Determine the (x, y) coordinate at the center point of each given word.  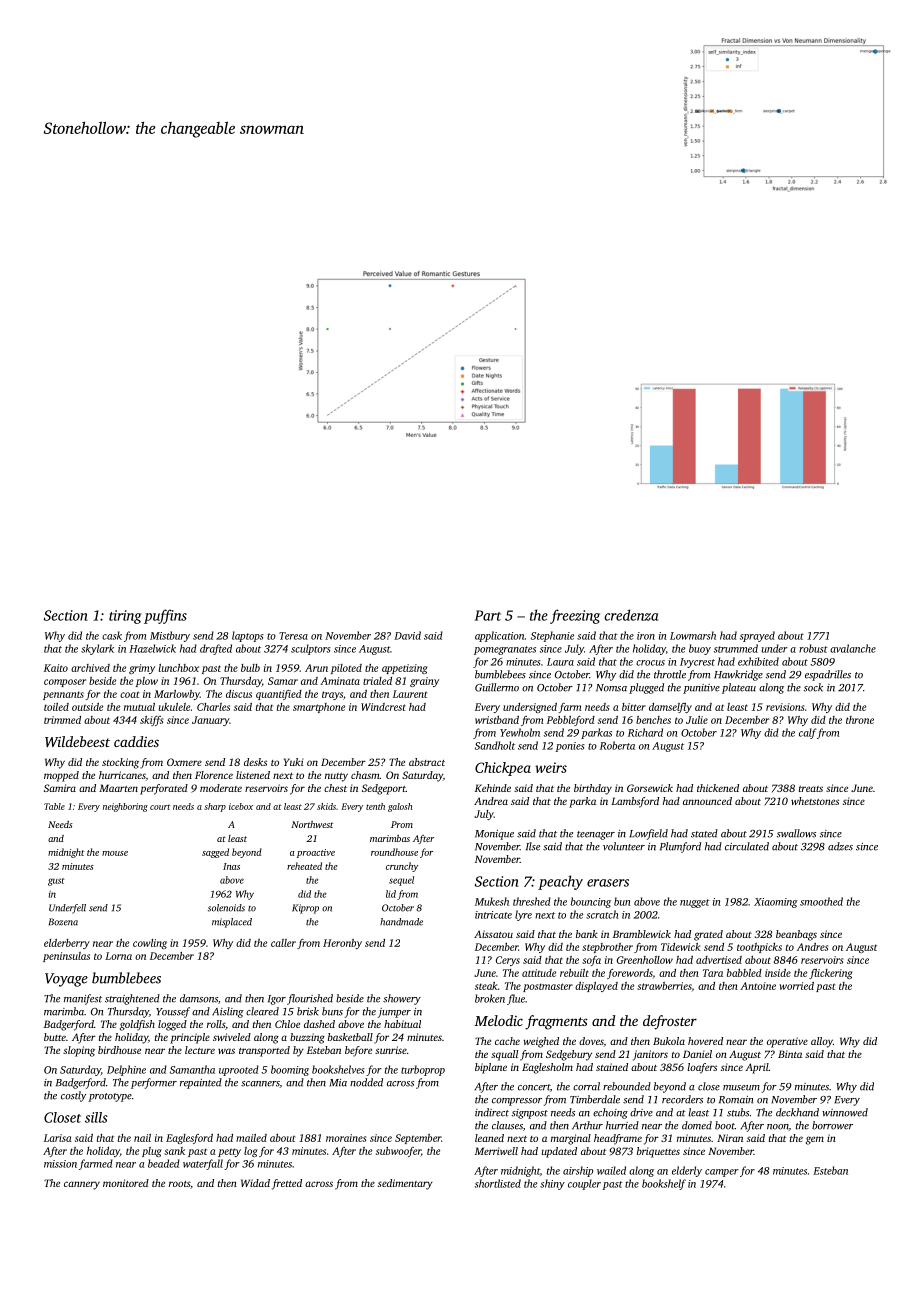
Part (487, 615)
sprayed (757, 636)
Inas (231, 866)
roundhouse (394, 852)
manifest (83, 999)
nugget (695, 903)
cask (112, 635)
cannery (82, 1185)
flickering (831, 974)
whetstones (815, 801)
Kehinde (493, 788)
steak (486, 986)
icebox (241, 806)
